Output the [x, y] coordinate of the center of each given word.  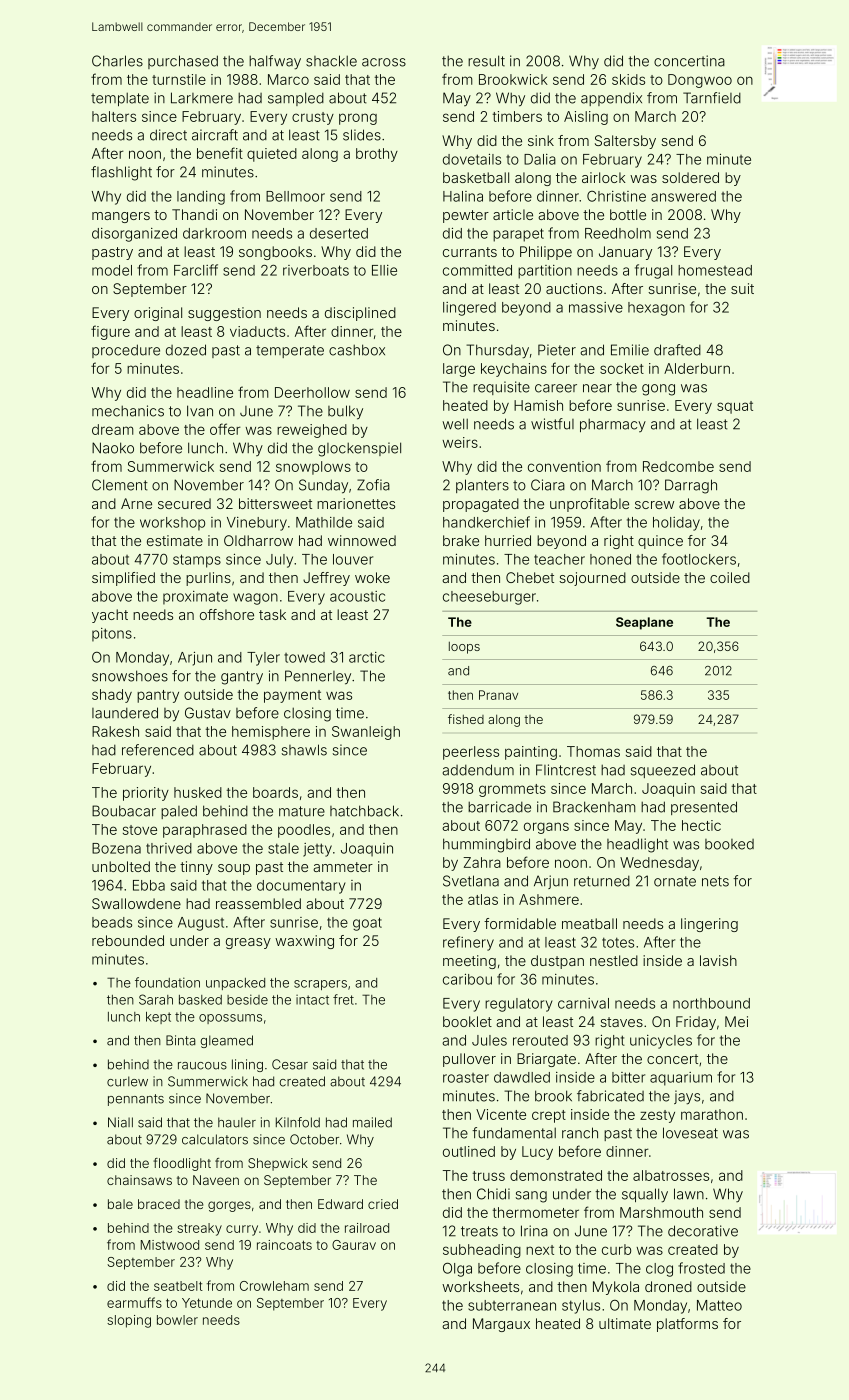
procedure [126, 351]
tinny [196, 868]
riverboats [316, 270]
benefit [220, 153]
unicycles [661, 1042]
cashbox [357, 350]
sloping [129, 1321]
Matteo [719, 1305]
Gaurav [354, 1245]
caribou [467, 979]
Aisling [586, 118]
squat [735, 407]
